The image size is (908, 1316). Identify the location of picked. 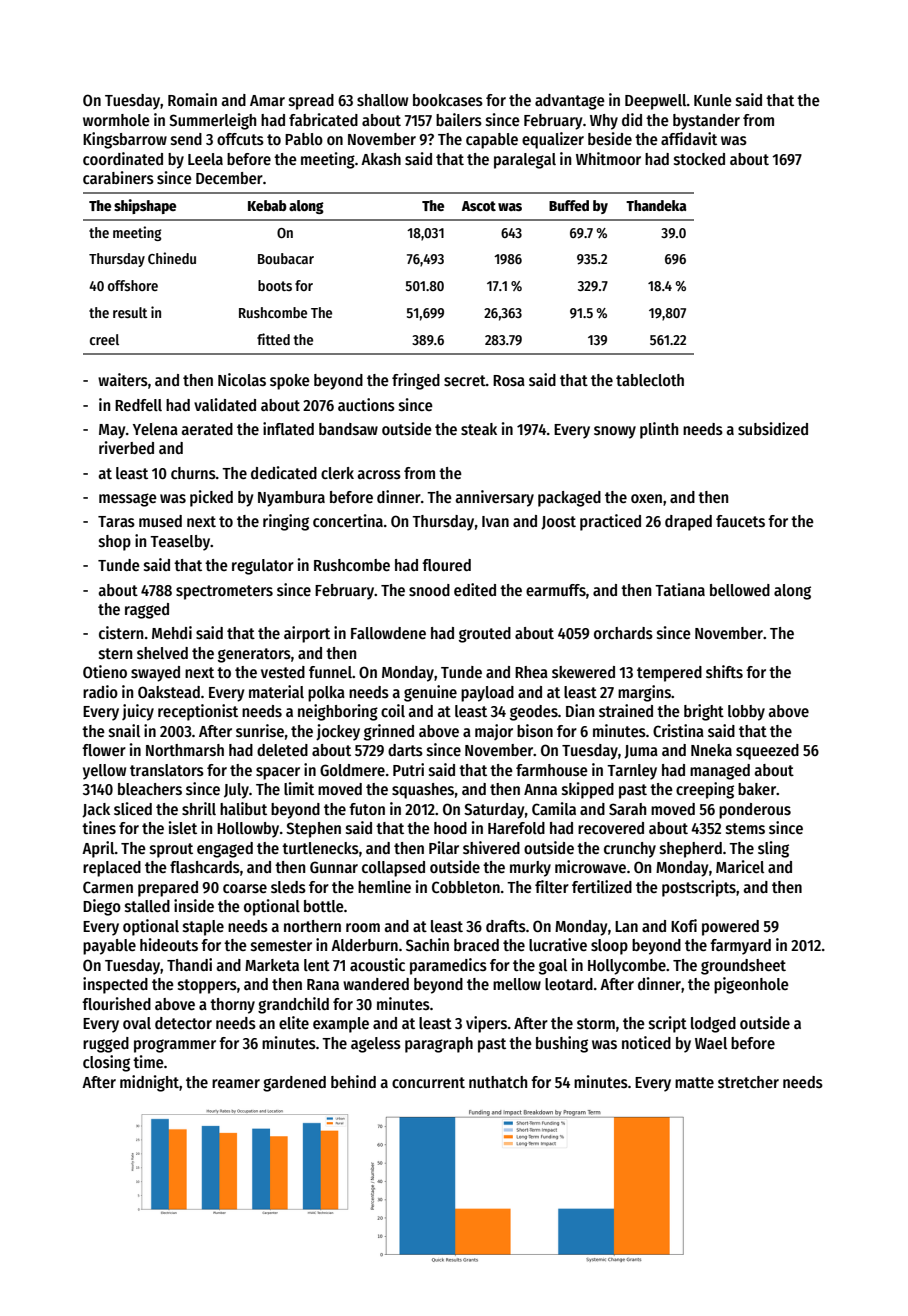
(211, 498).
